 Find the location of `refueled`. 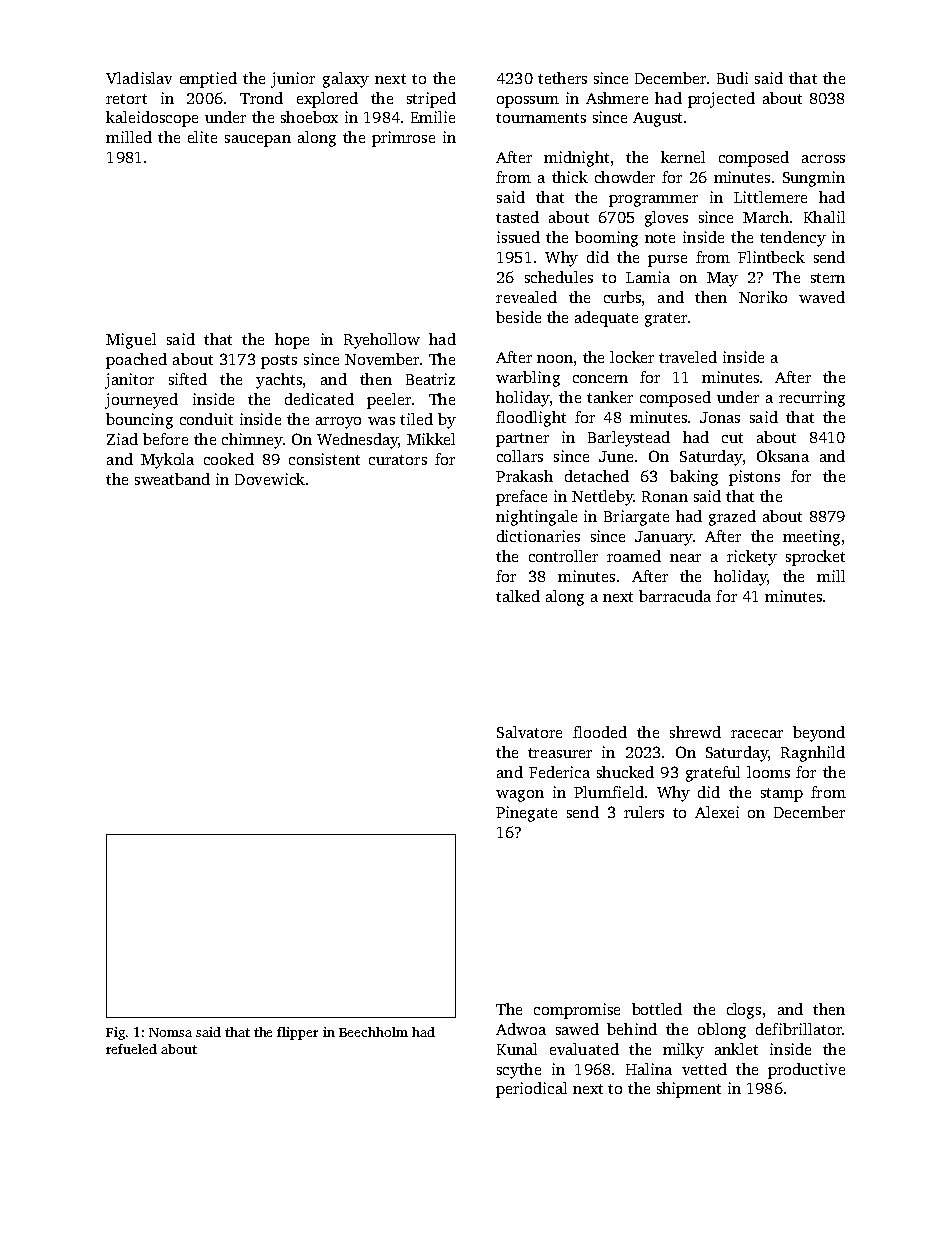

refueled is located at coordinates (131, 1049).
